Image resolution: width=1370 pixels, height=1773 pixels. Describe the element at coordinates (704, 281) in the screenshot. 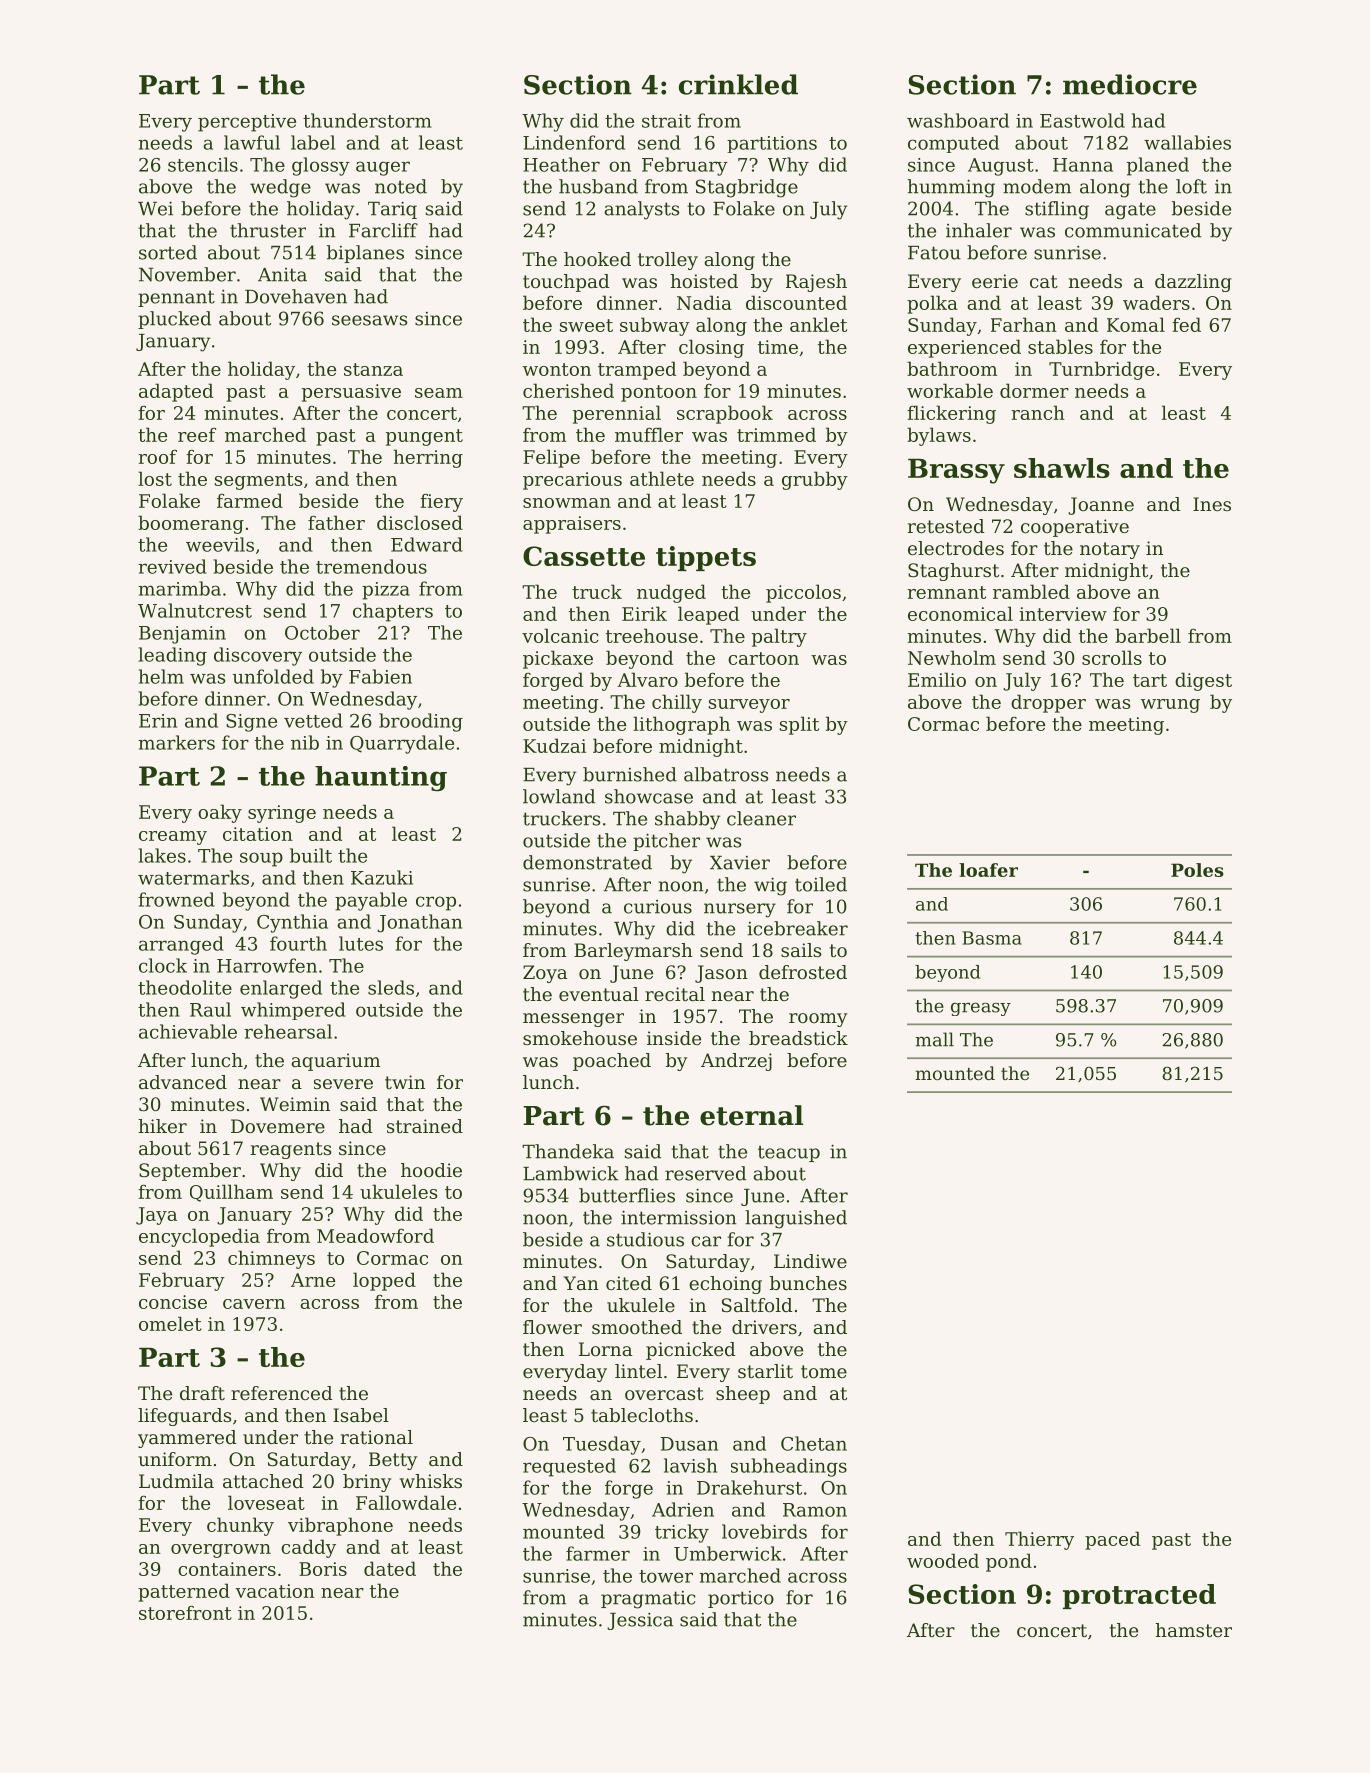

I see `hoisted` at that location.
